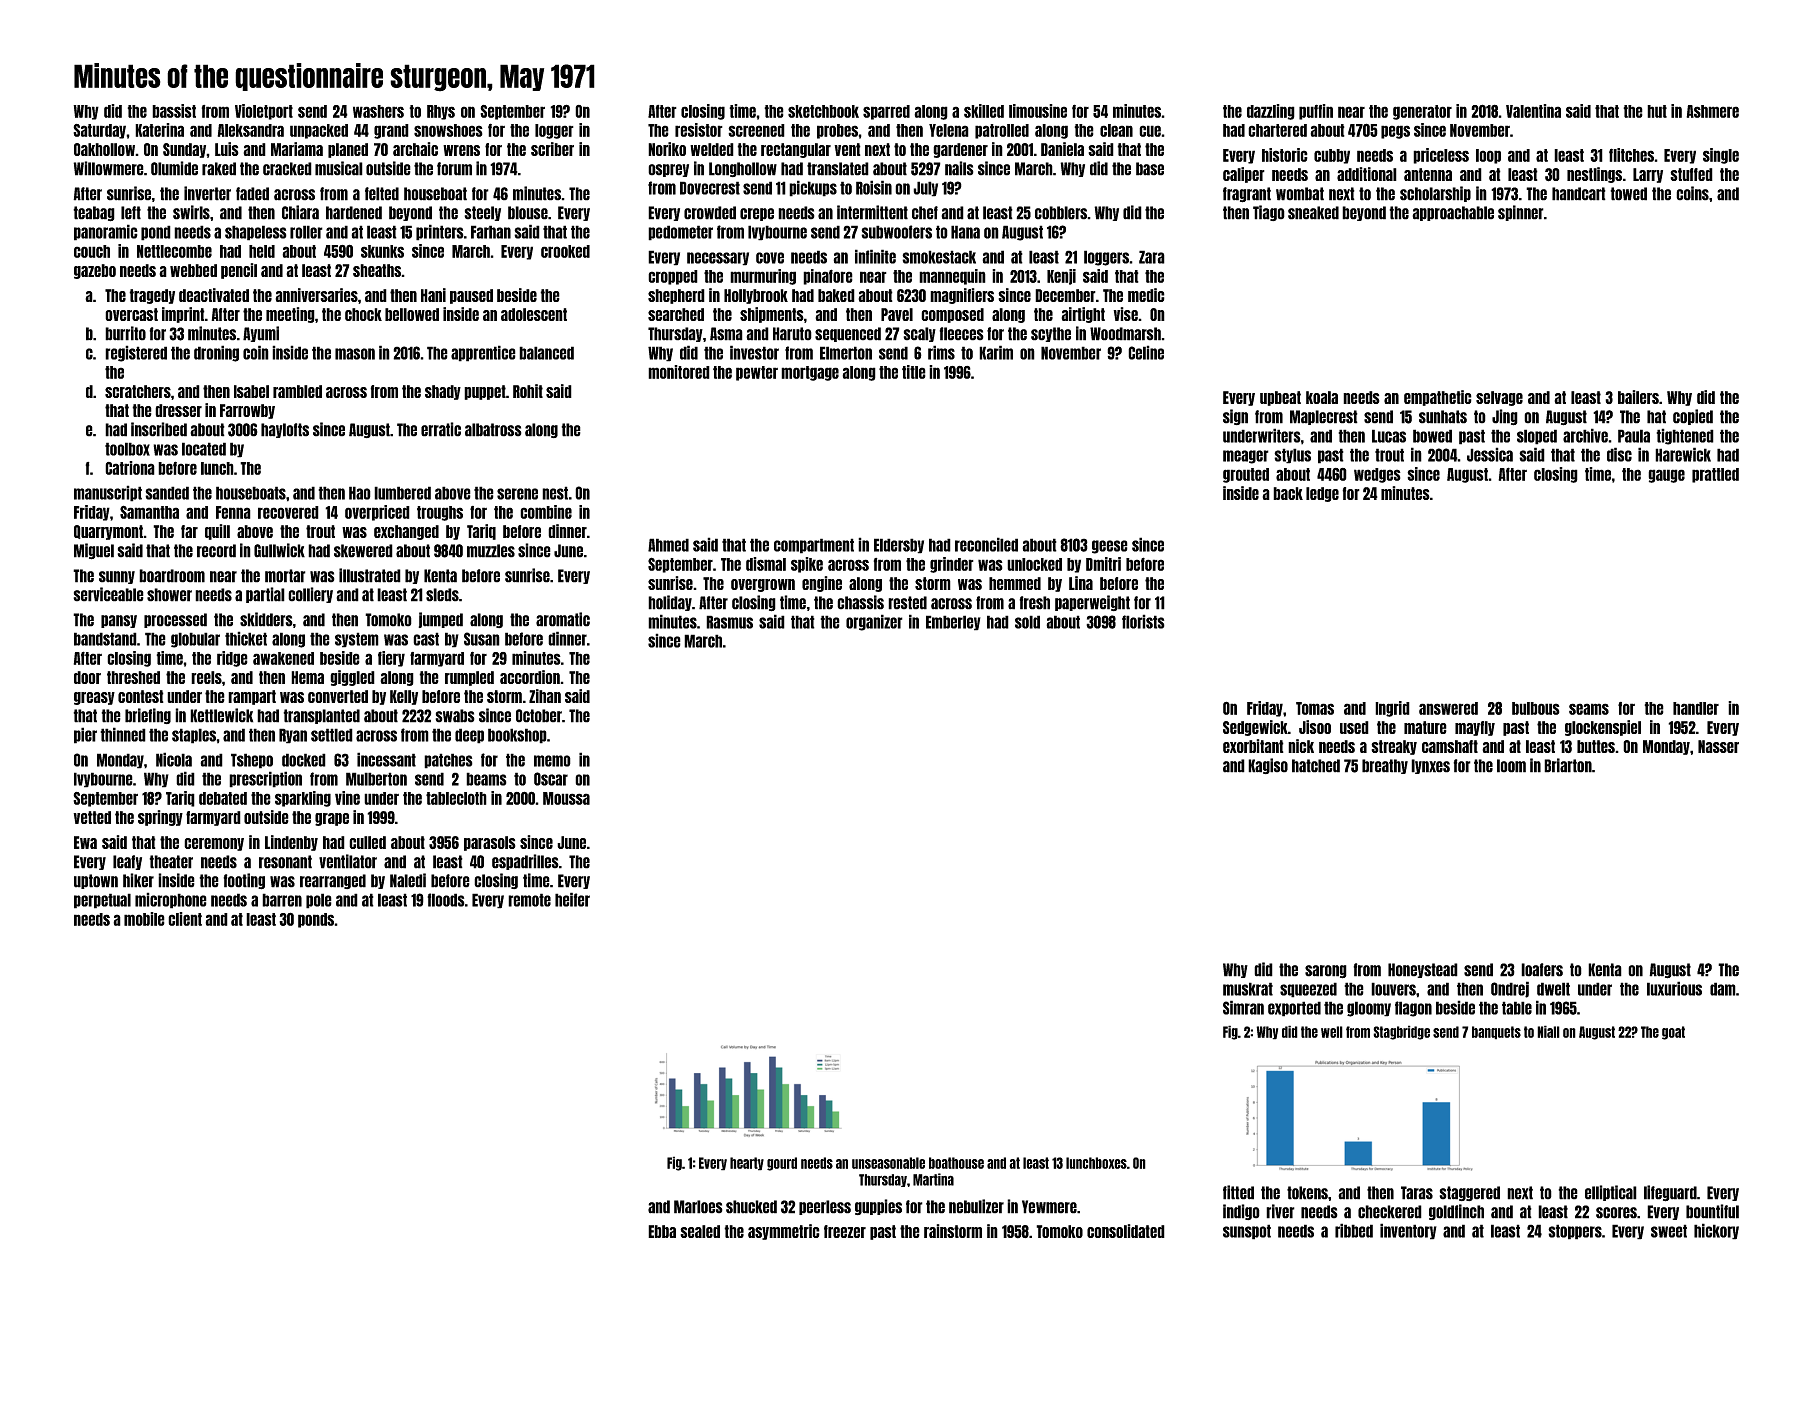 The width and height of the screenshot is (1813, 1401). What do you see at coordinates (191, 212) in the screenshot?
I see `swirls` at bounding box center [191, 212].
